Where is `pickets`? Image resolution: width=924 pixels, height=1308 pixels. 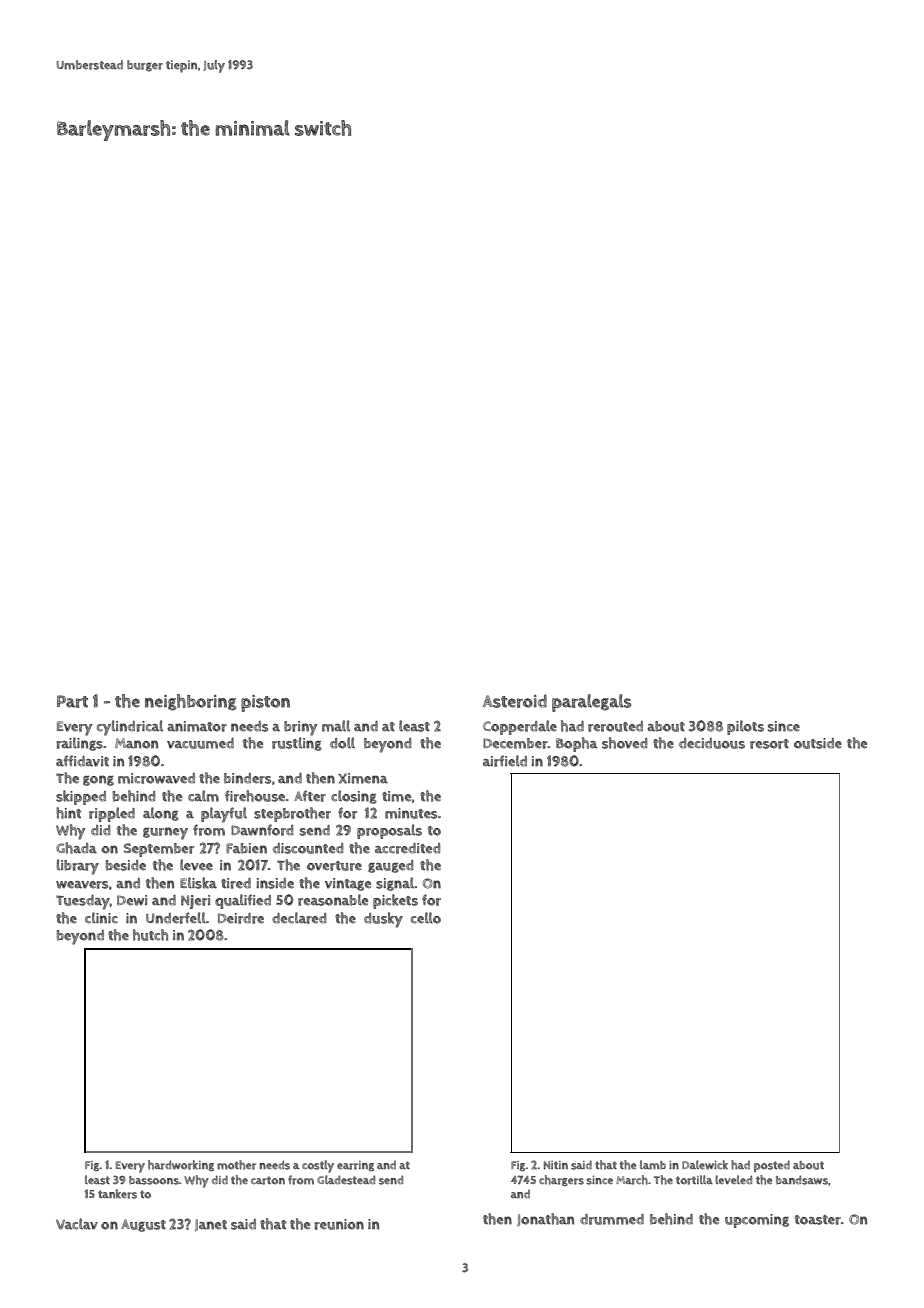
pickets is located at coordinates (395, 901).
